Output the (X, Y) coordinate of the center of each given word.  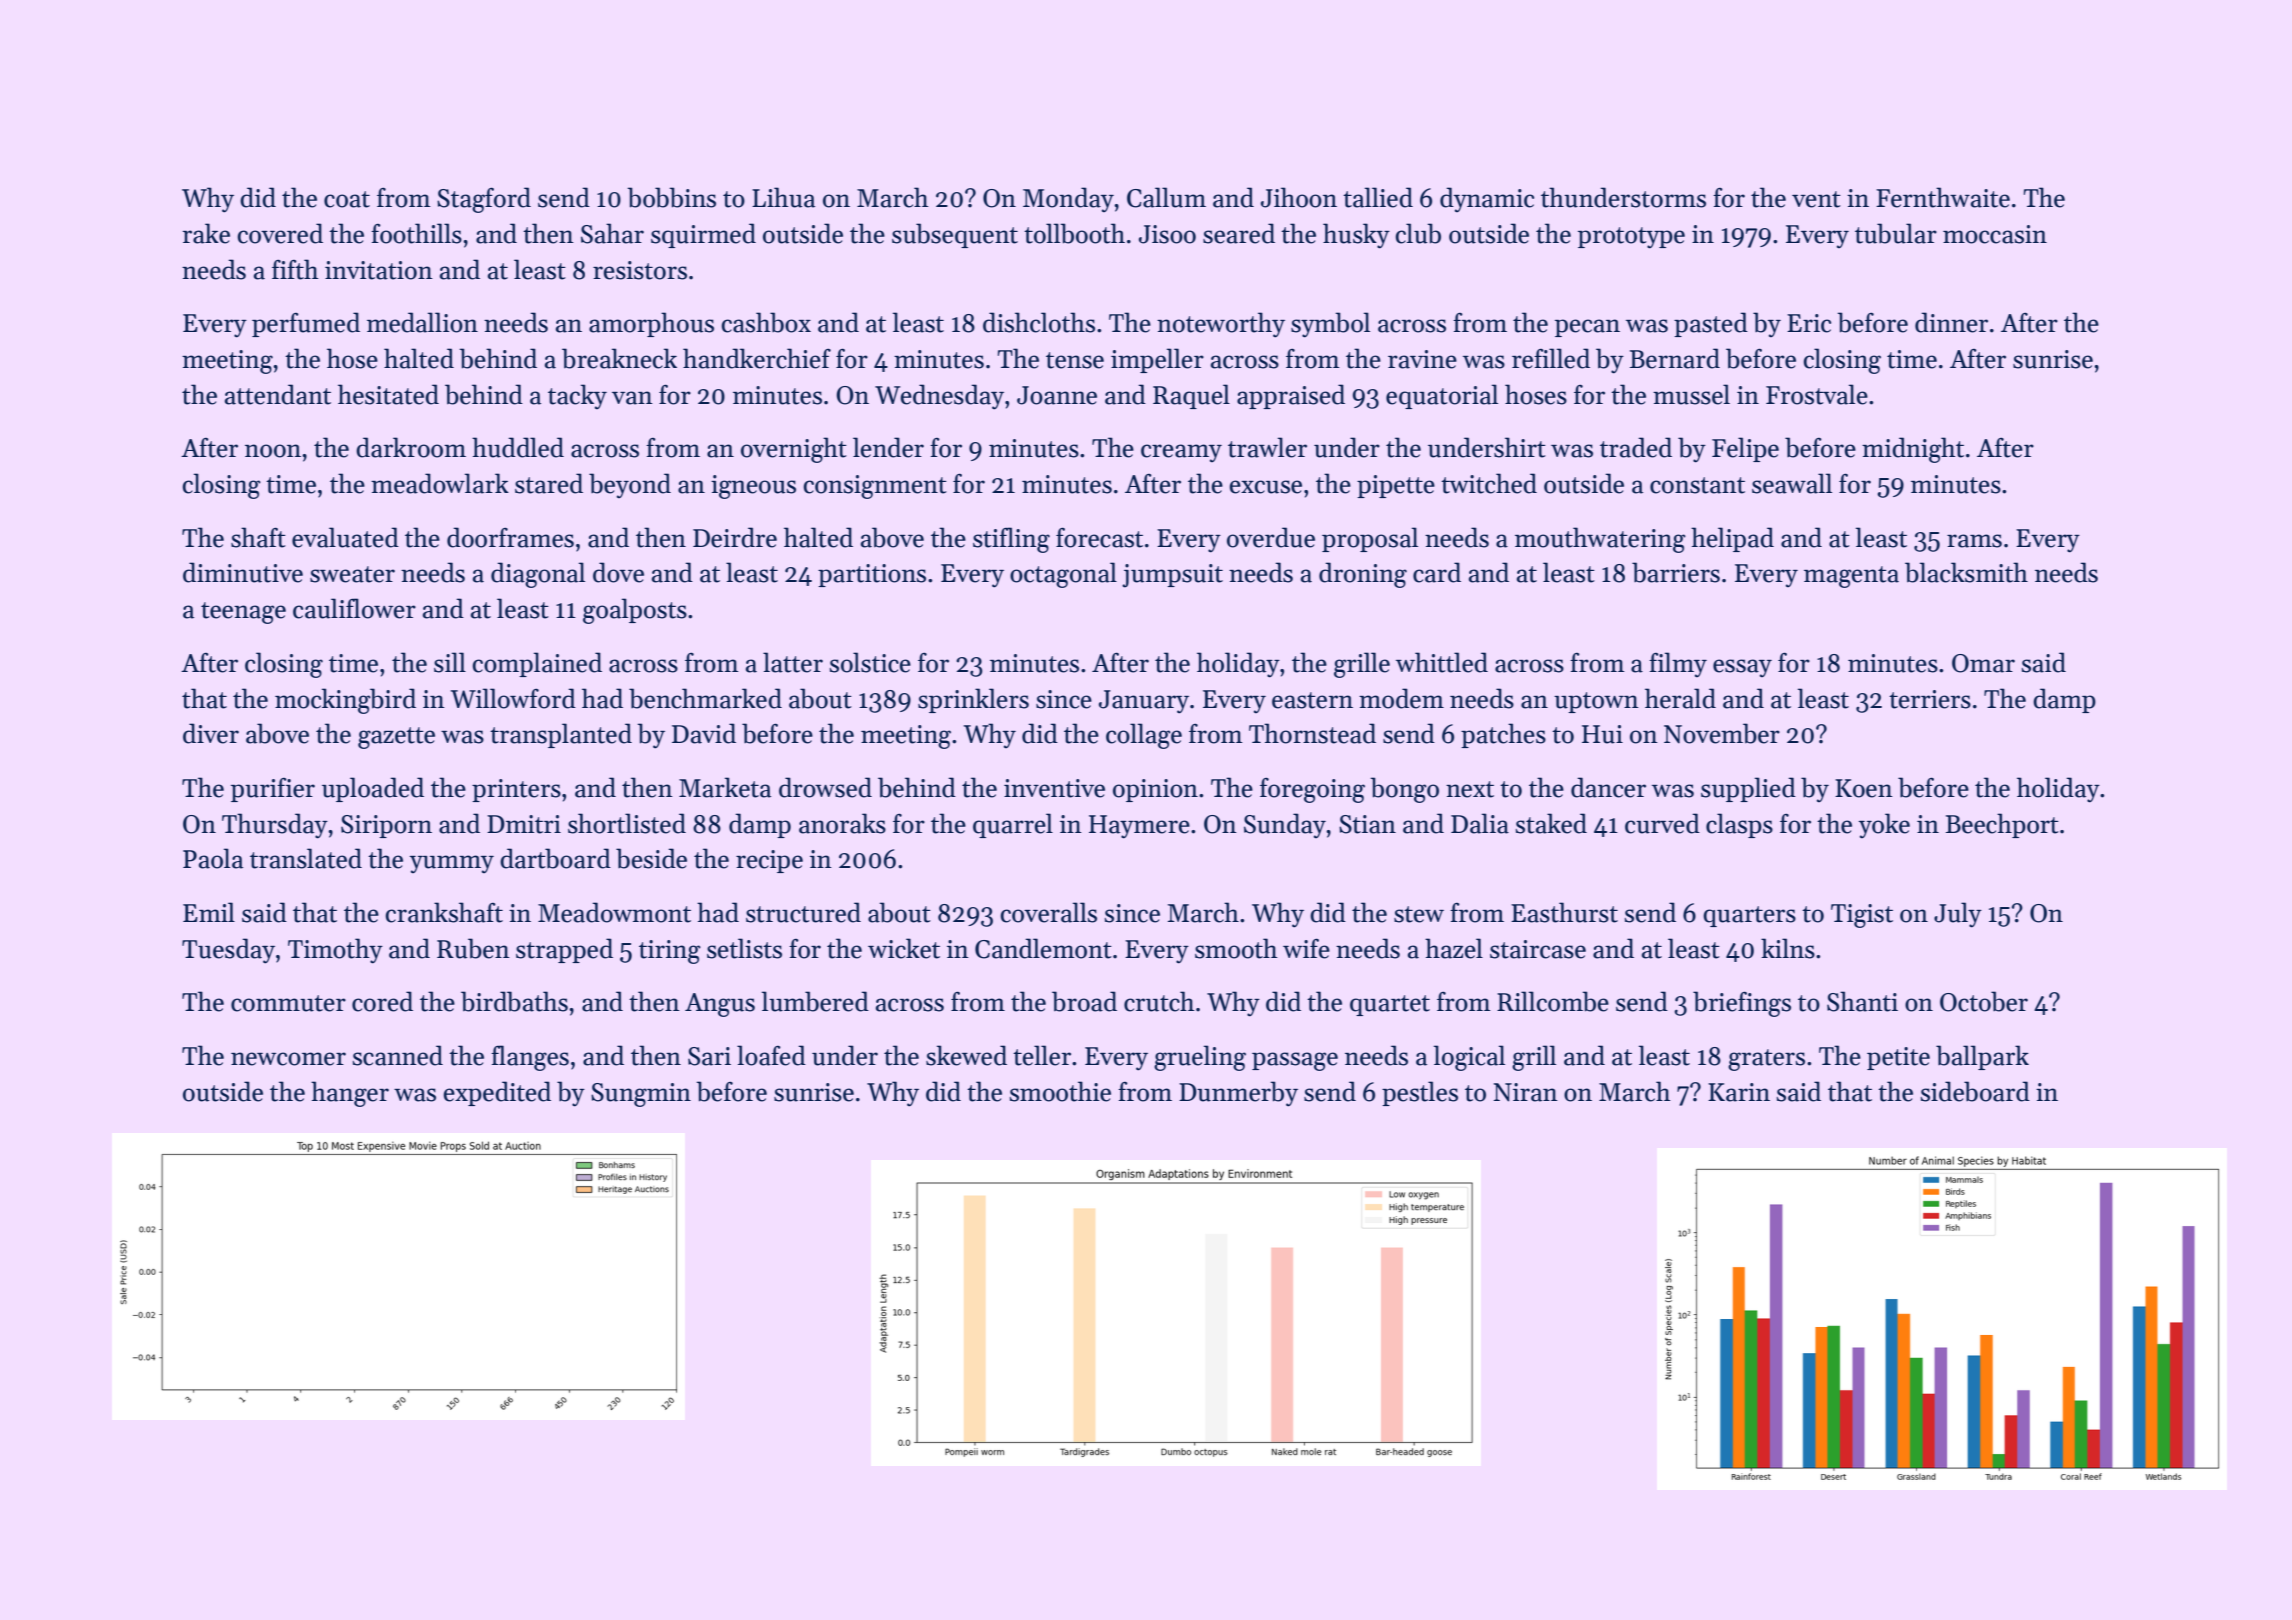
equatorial (1442, 396)
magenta (1851, 577)
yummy (452, 864)
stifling (1011, 540)
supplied (1748, 789)
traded (1636, 447)
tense (1075, 360)
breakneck (619, 358)
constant (1697, 485)
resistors (640, 270)
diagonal (538, 575)
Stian (1367, 824)
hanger (350, 1094)
